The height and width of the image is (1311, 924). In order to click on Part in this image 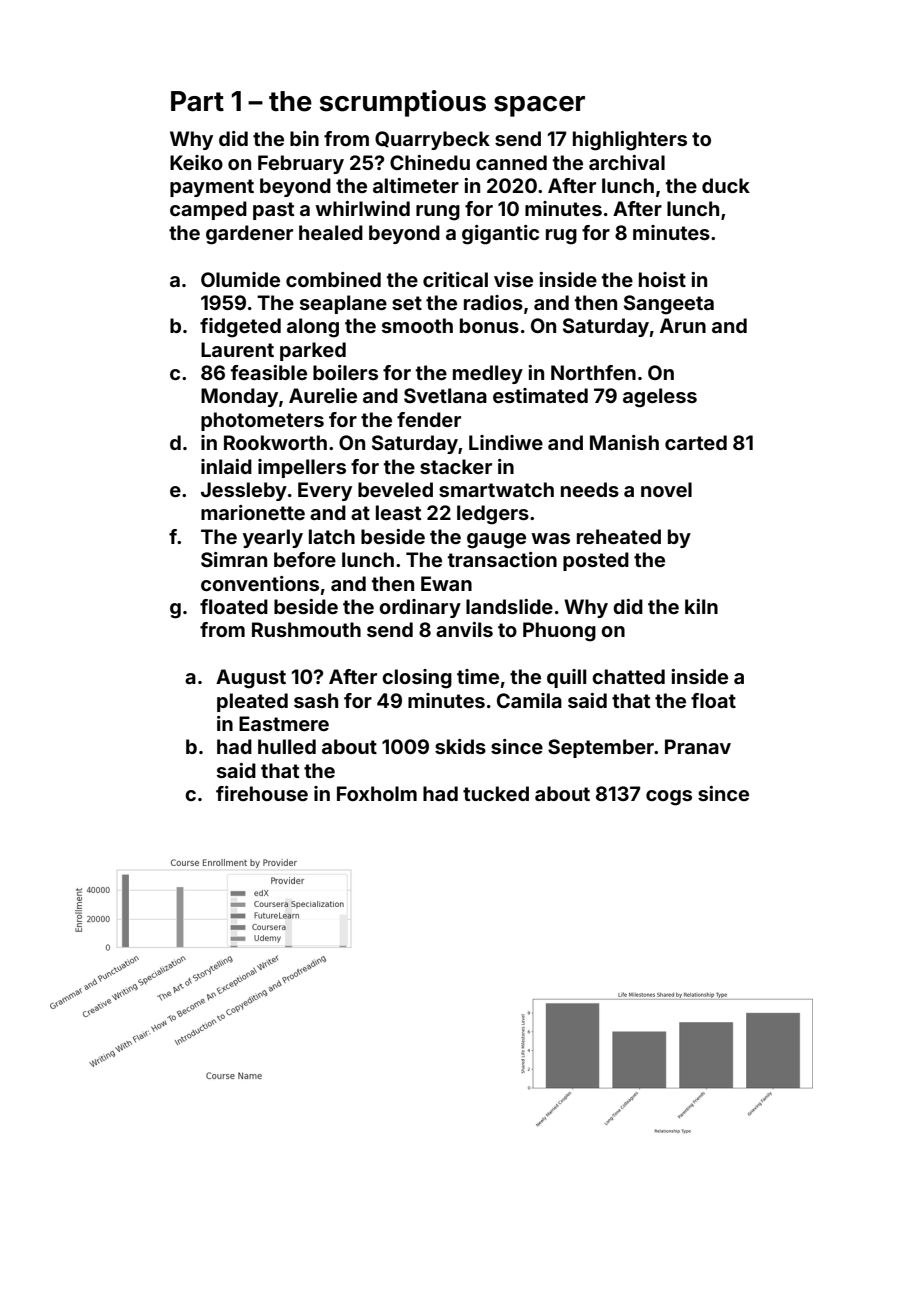, I will do `click(197, 101)`.
